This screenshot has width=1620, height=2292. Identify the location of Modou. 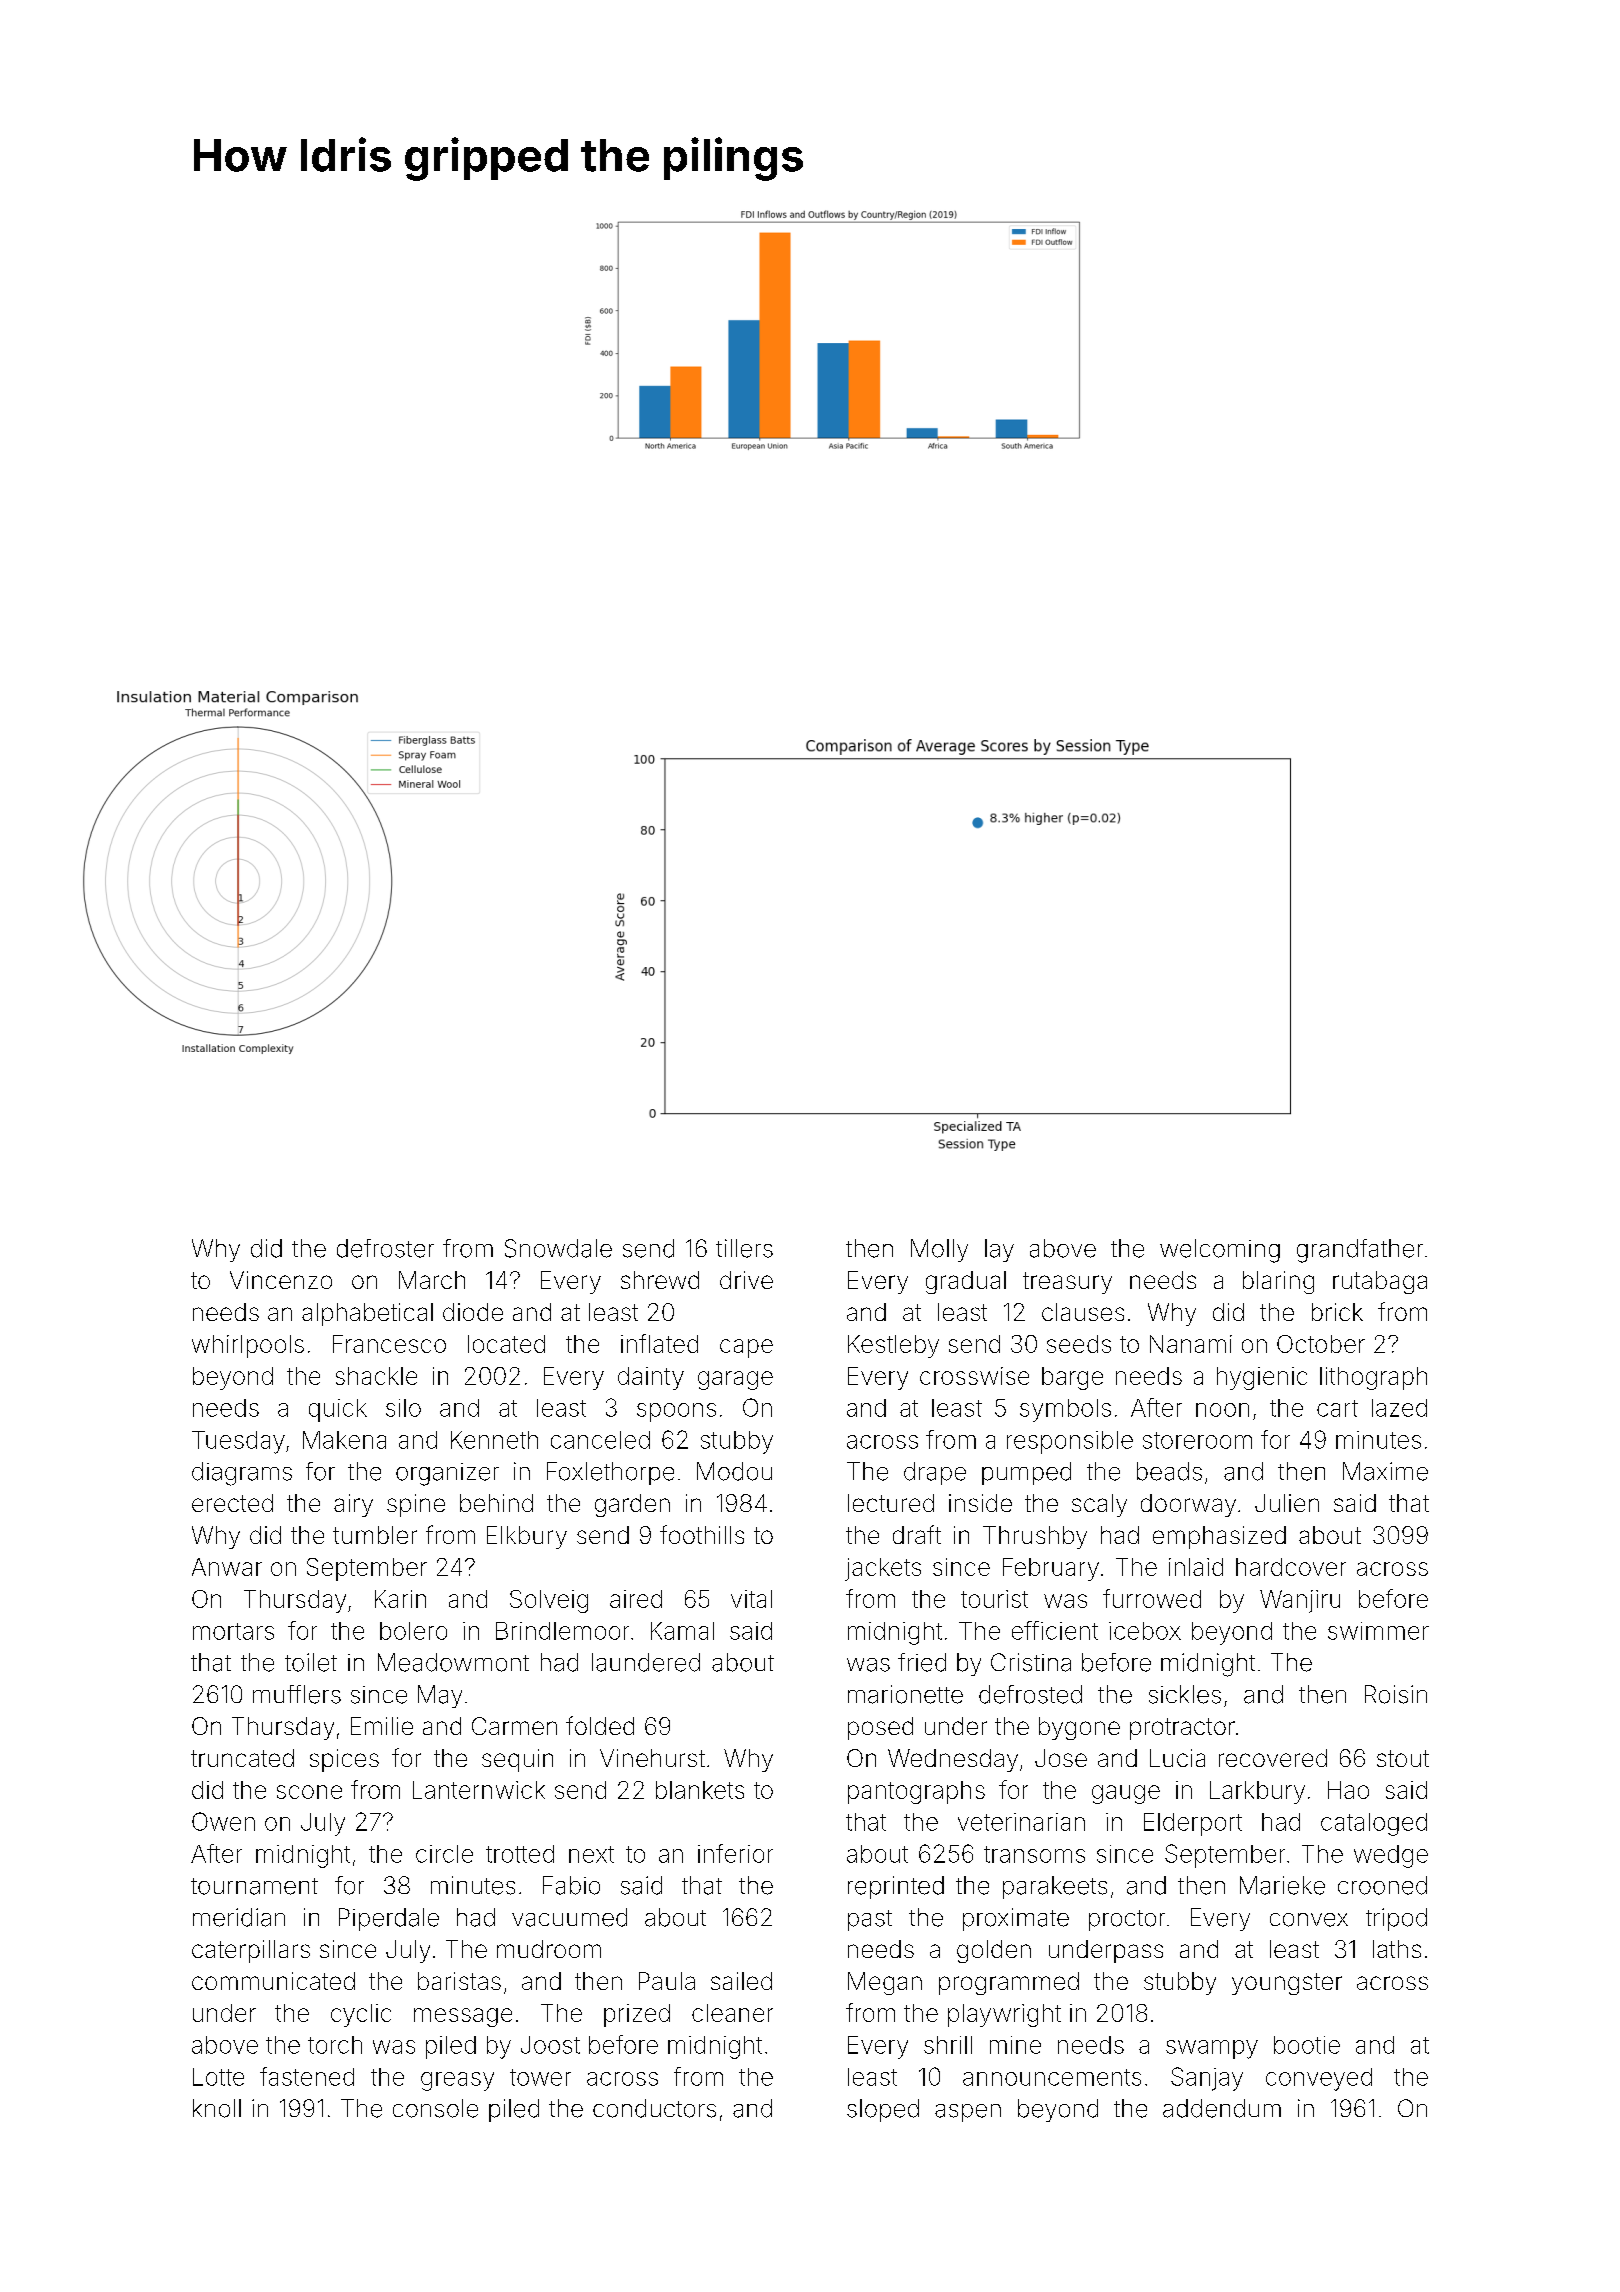
(734, 1471).
